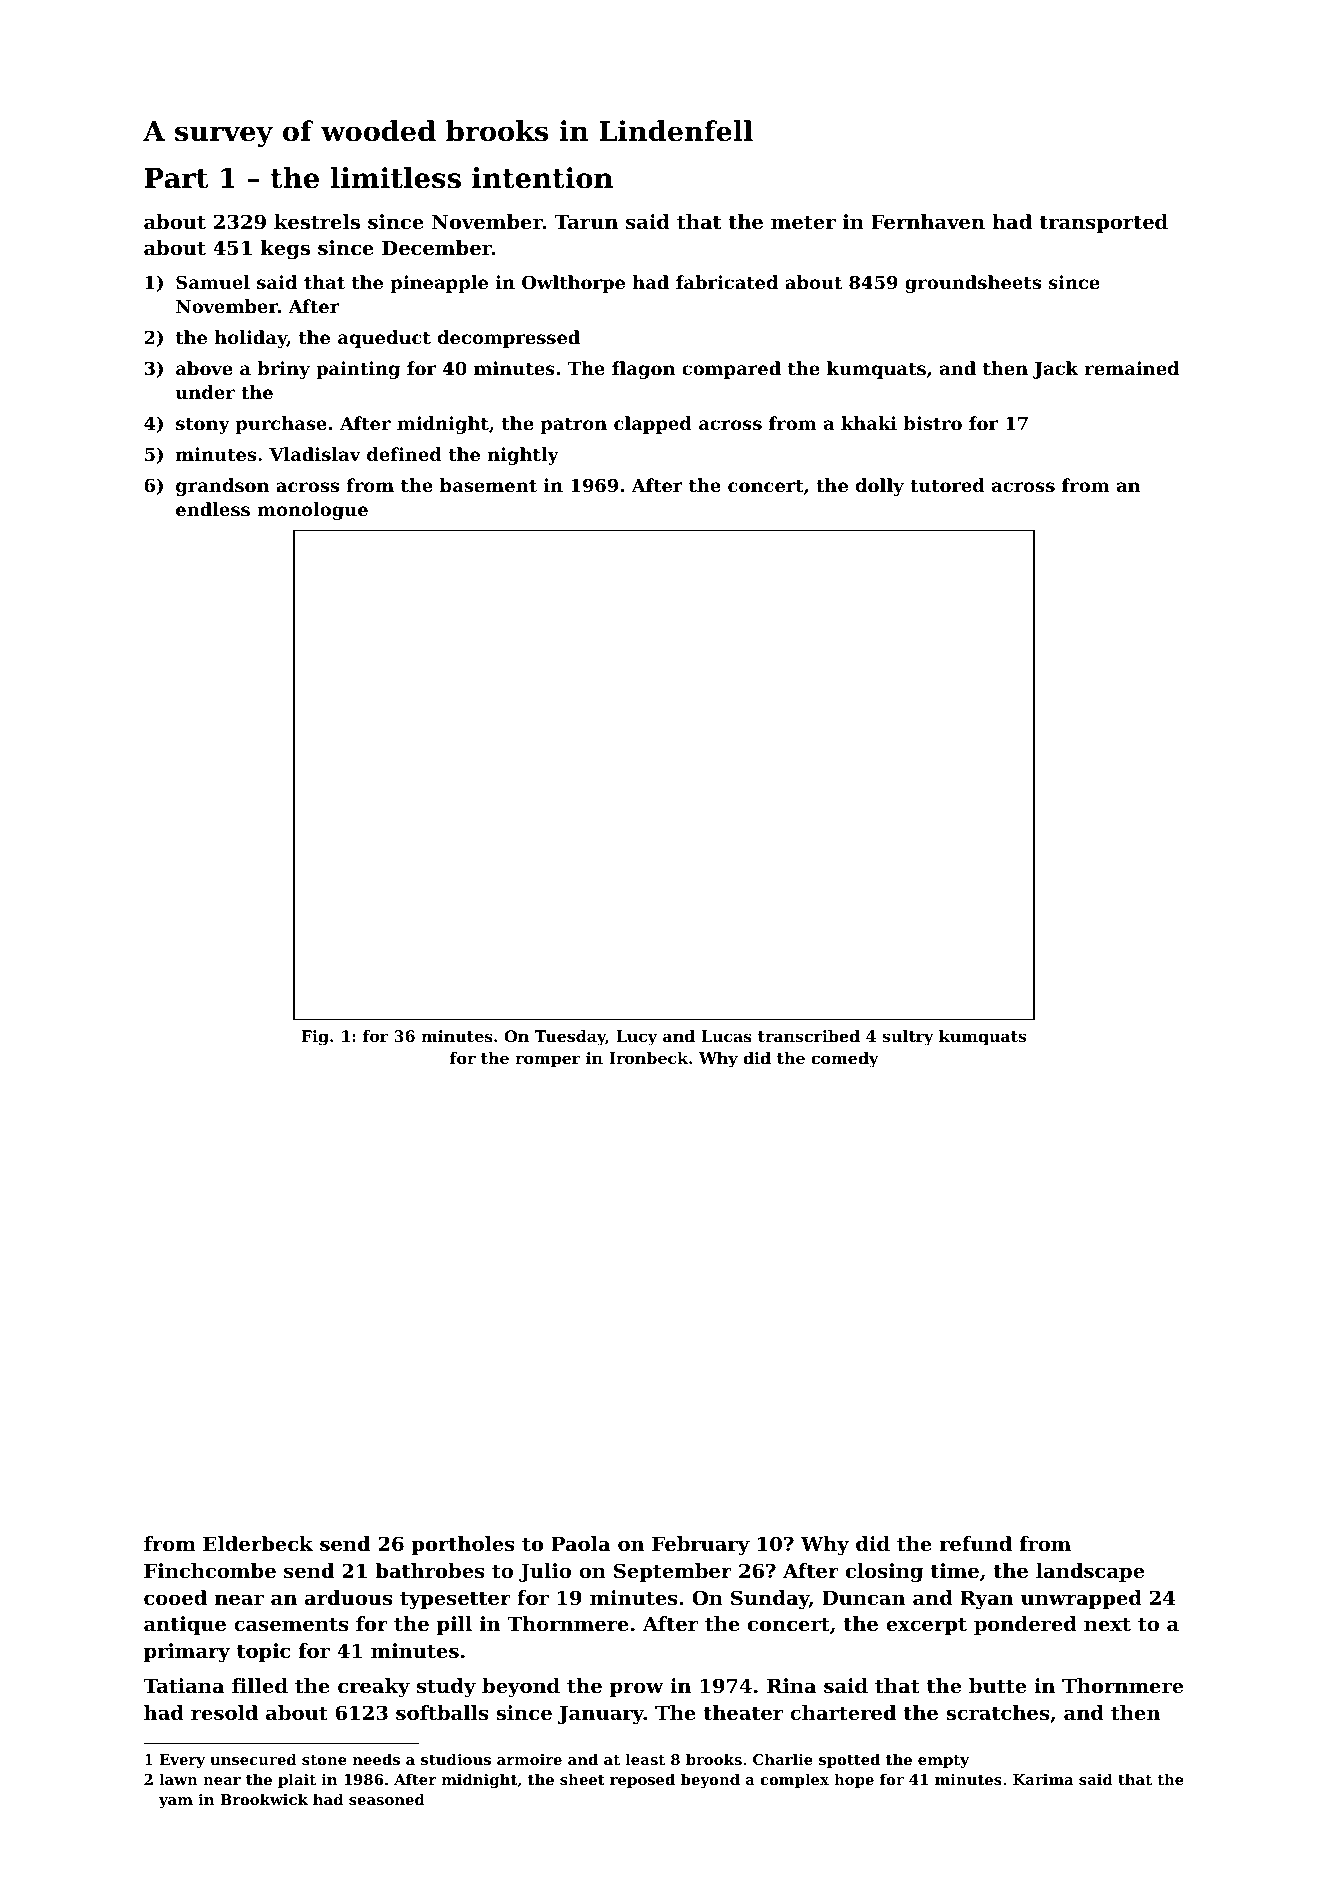 This document has height=1878, width=1328. Describe the element at coordinates (312, 511) in the document. I see `monologue` at that location.
